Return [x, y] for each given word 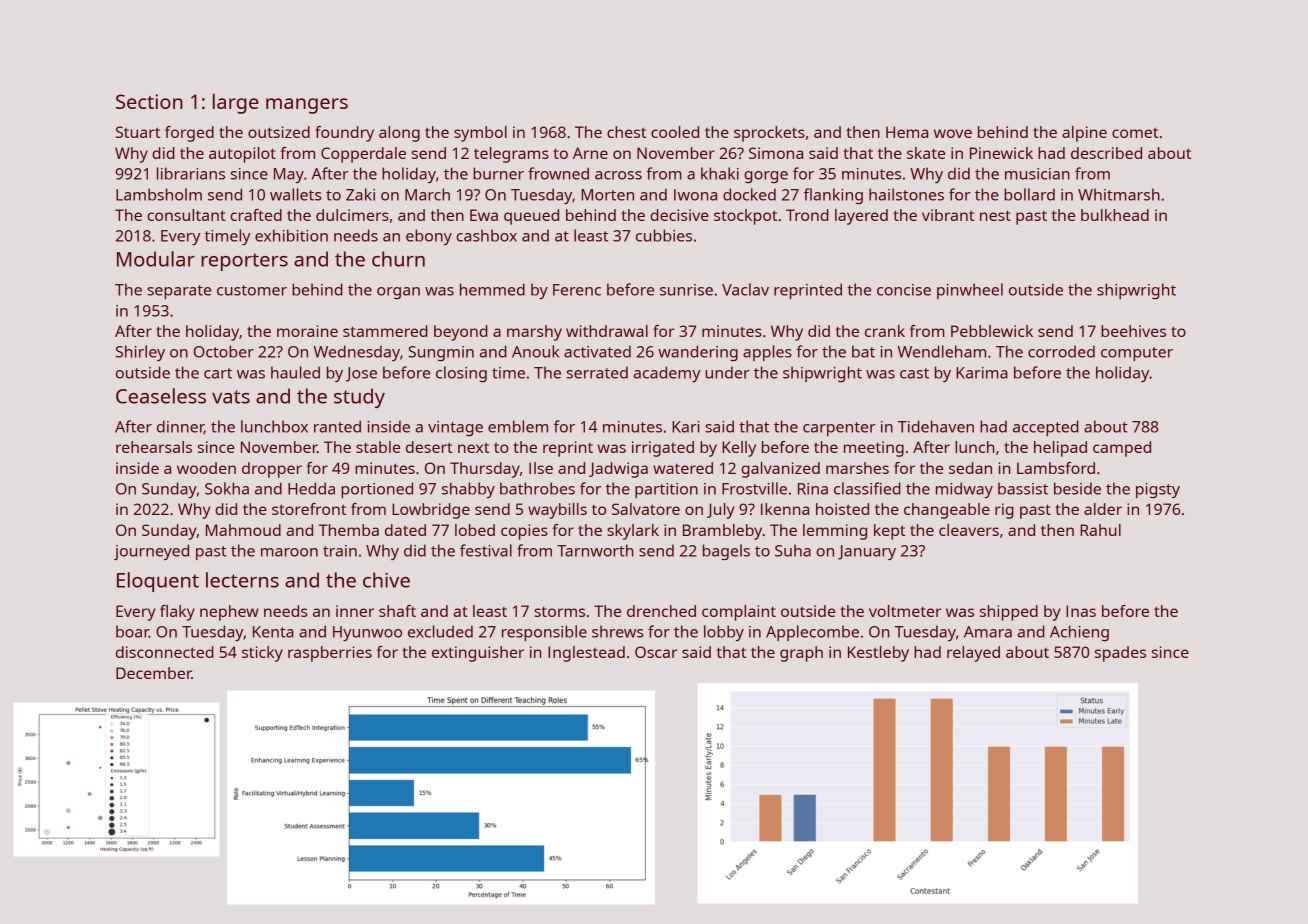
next [473, 447]
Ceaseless [161, 396]
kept [889, 532]
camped [1122, 449]
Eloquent [158, 582]
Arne [590, 153]
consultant [186, 215]
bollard [1029, 194]
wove [953, 133]
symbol [480, 134]
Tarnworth [595, 550]
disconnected [165, 652]
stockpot [745, 217]
